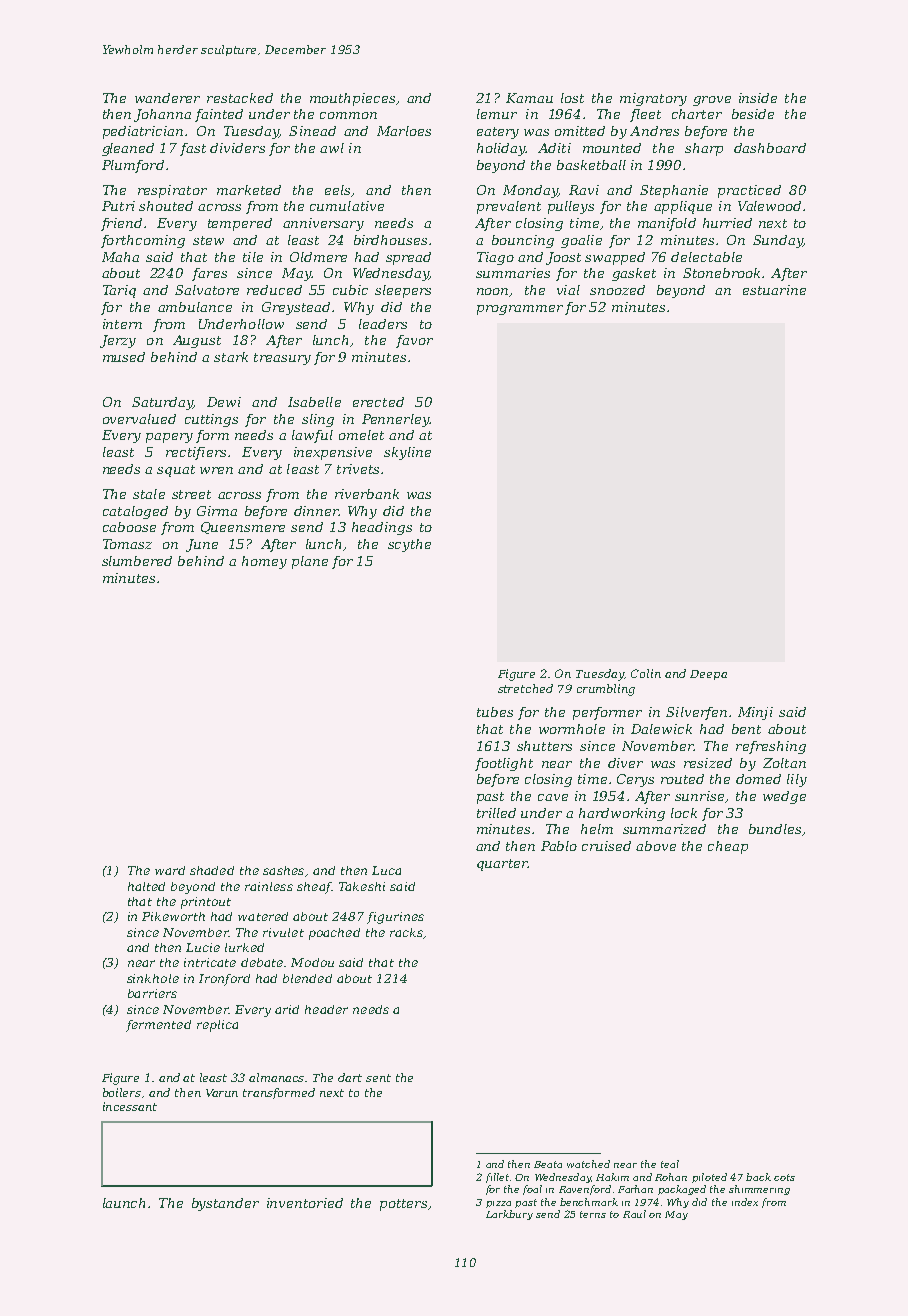  I want to click on index, so click(745, 1202).
